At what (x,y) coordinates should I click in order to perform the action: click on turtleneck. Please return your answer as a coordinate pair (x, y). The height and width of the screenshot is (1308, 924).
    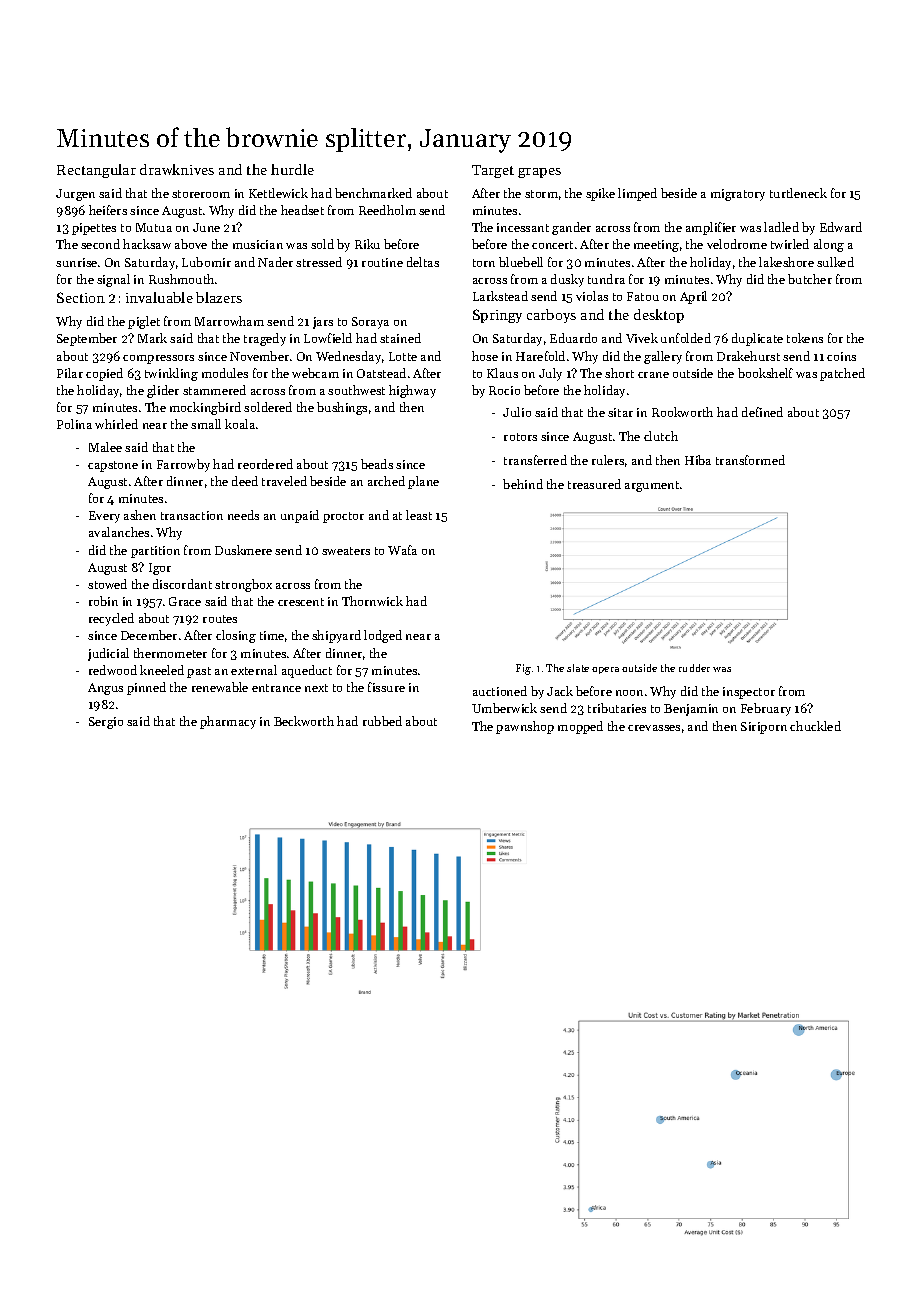
    Looking at the image, I should click on (798, 193).
